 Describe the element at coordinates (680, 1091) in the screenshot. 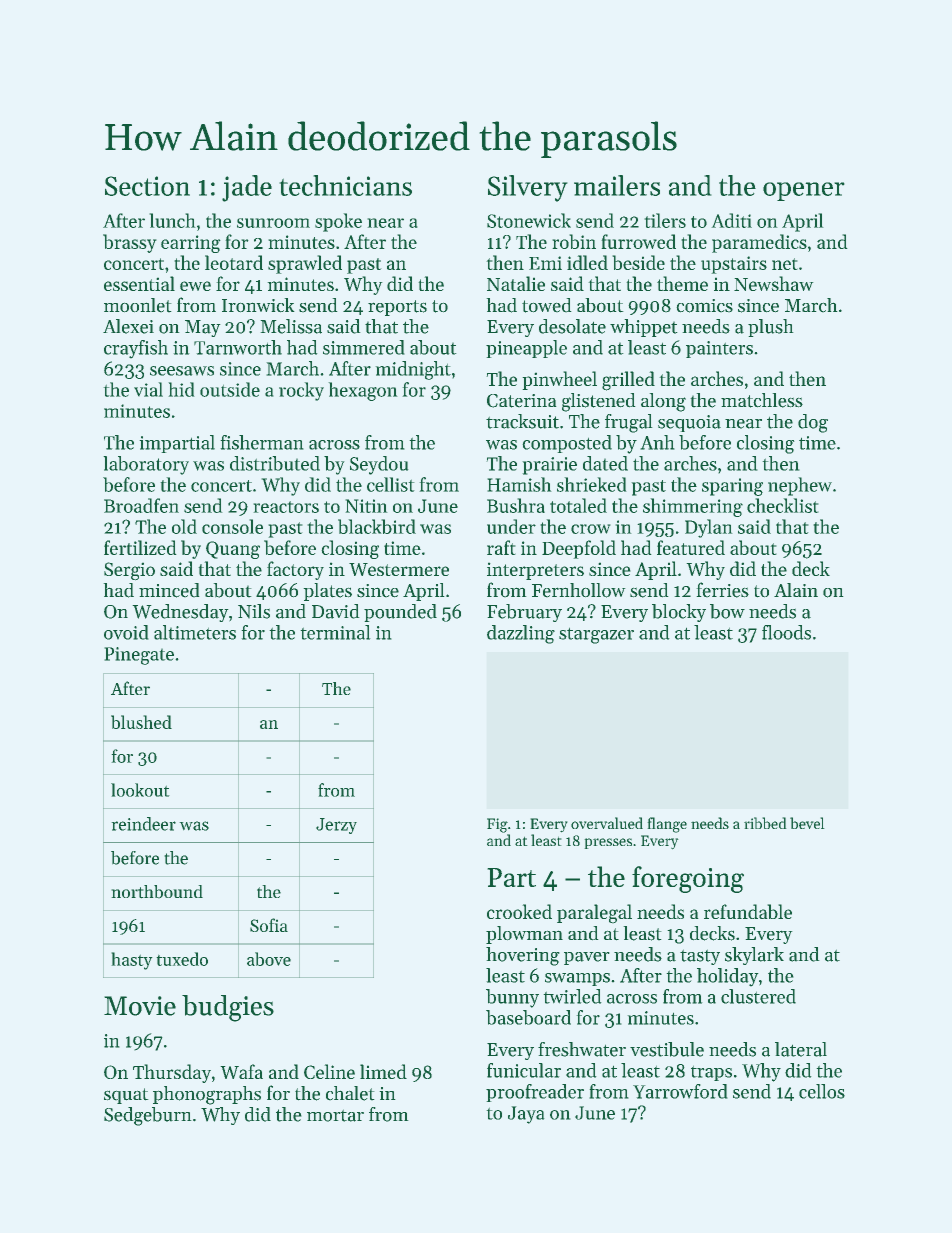

I see `Yarrowford` at that location.
